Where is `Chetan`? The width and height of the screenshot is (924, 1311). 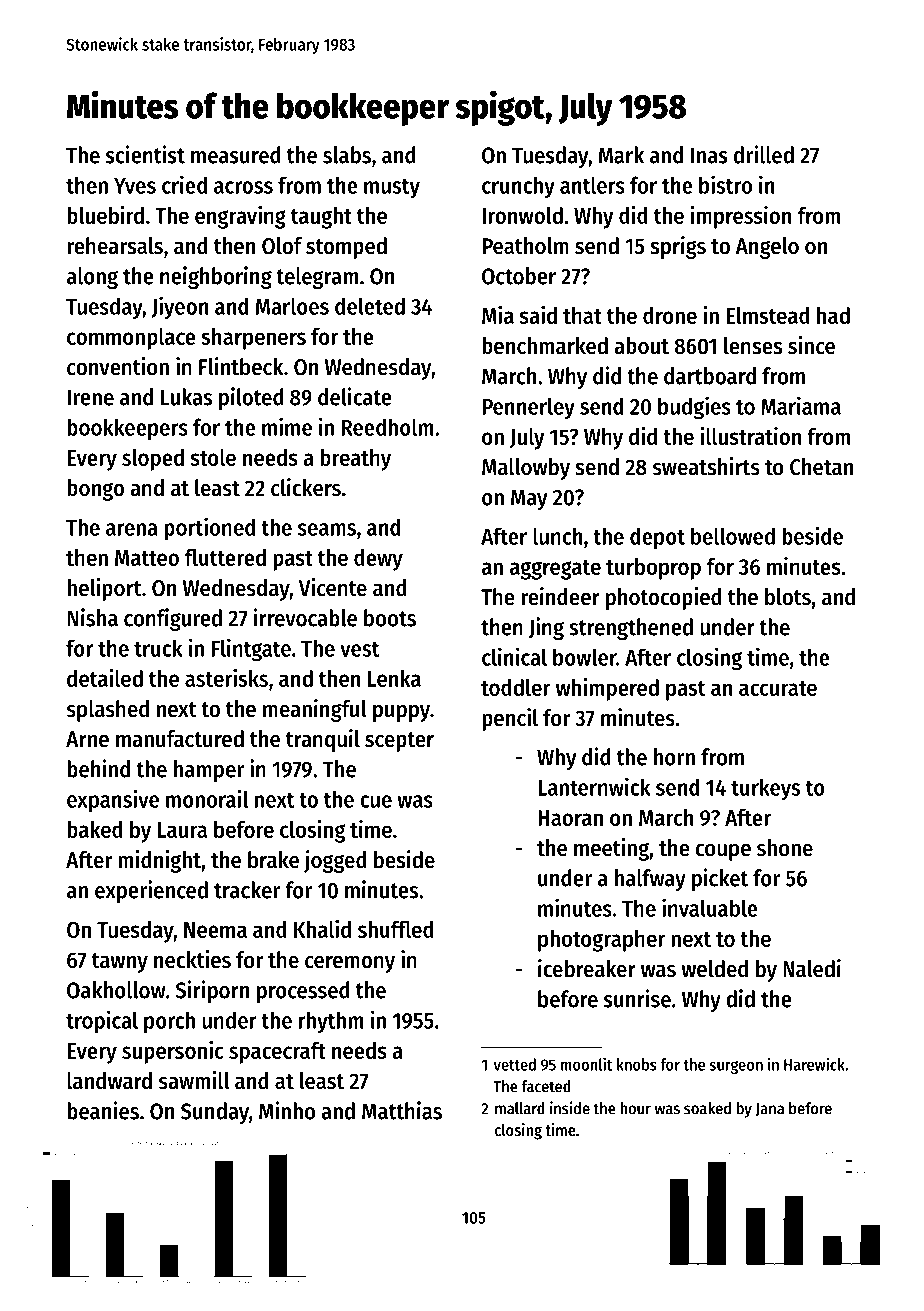
Chetan is located at coordinates (821, 467).
